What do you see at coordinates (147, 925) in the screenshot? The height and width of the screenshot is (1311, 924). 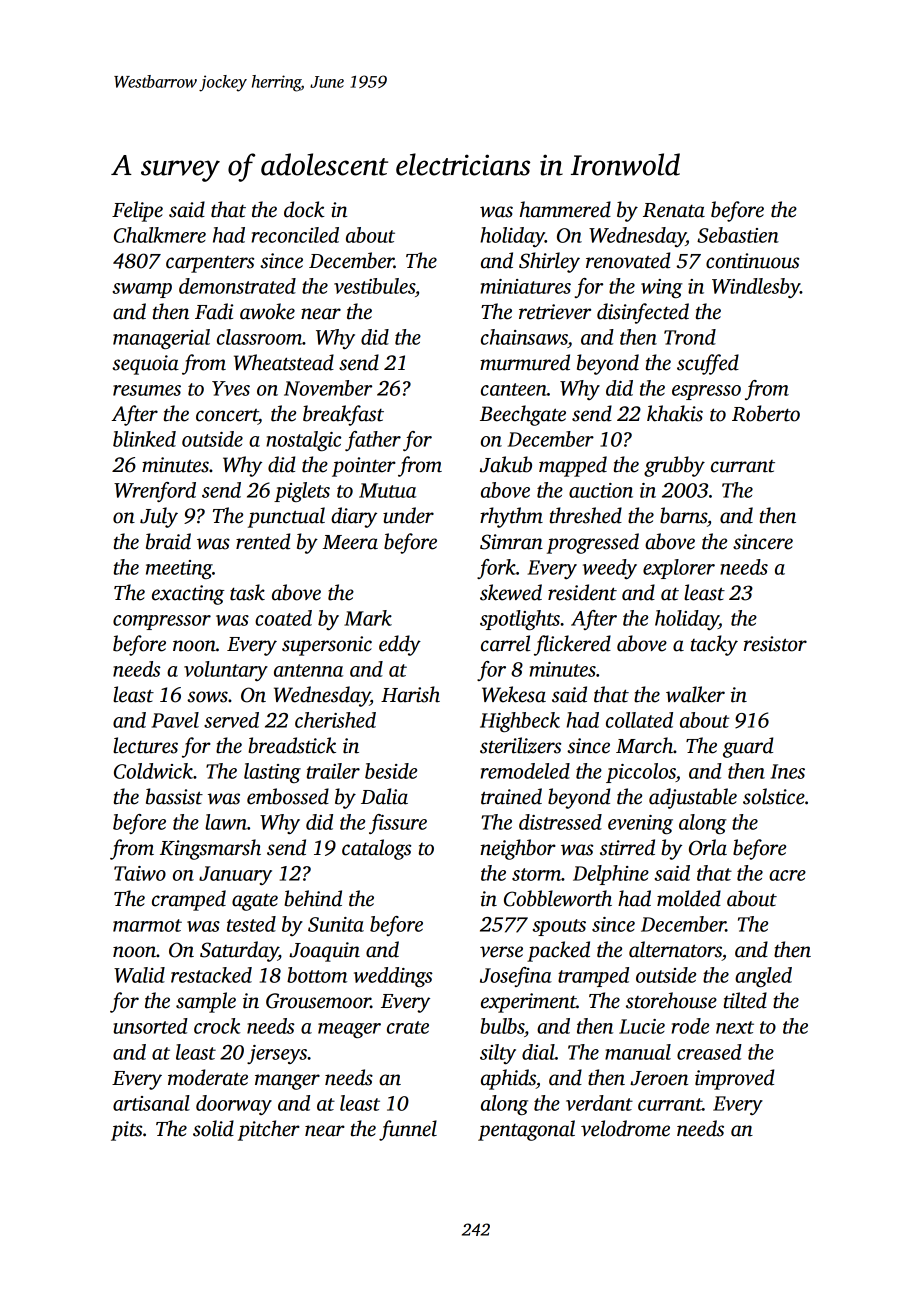 I see `marmot` at bounding box center [147, 925].
